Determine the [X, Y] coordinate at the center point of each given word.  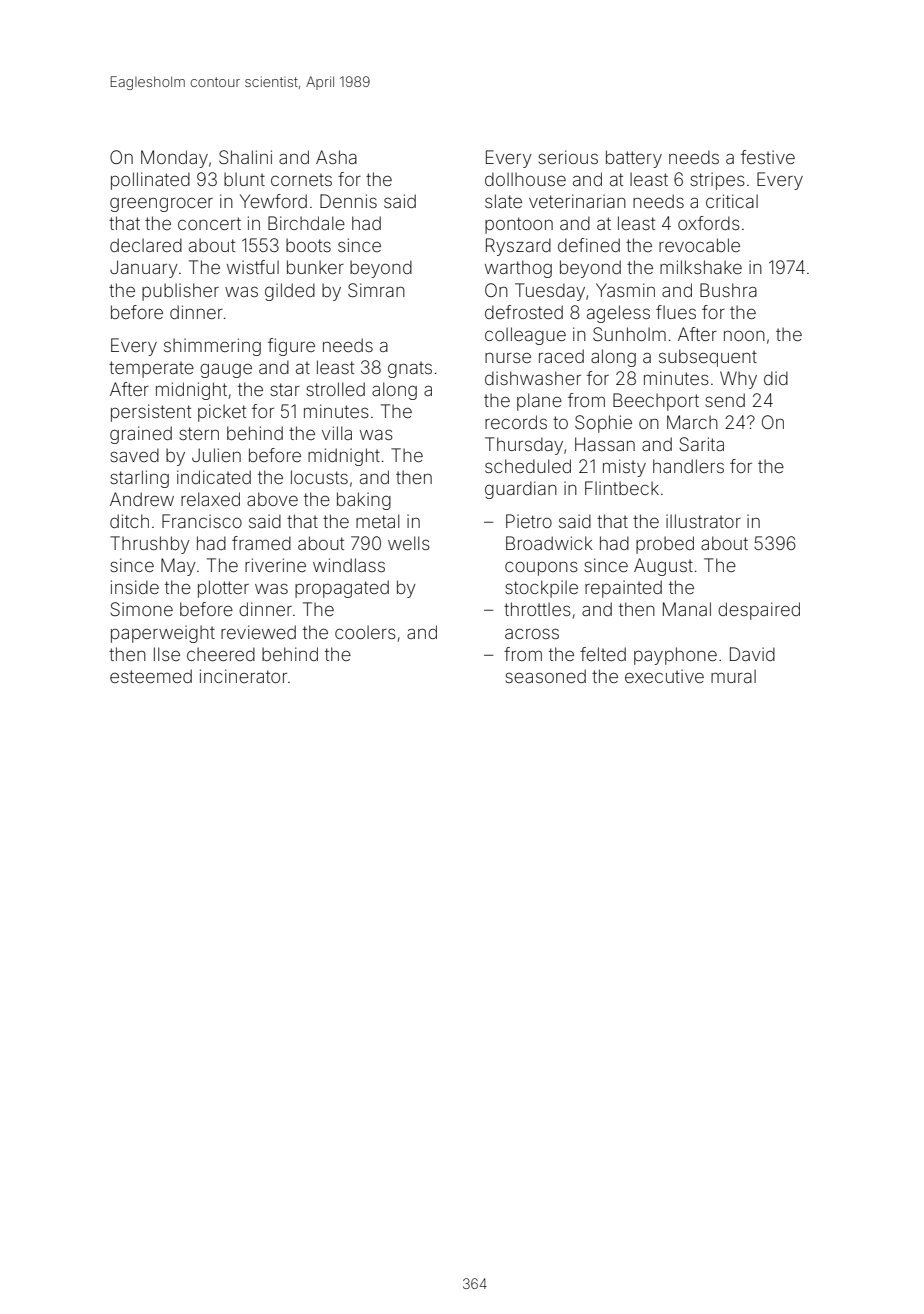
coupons [541, 569]
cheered [221, 654]
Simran [376, 290]
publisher [180, 292]
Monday [174, 159]
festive [768, 157]
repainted [623, 589]
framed [261, 543]
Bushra [728, 290]
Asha [336, 157]
